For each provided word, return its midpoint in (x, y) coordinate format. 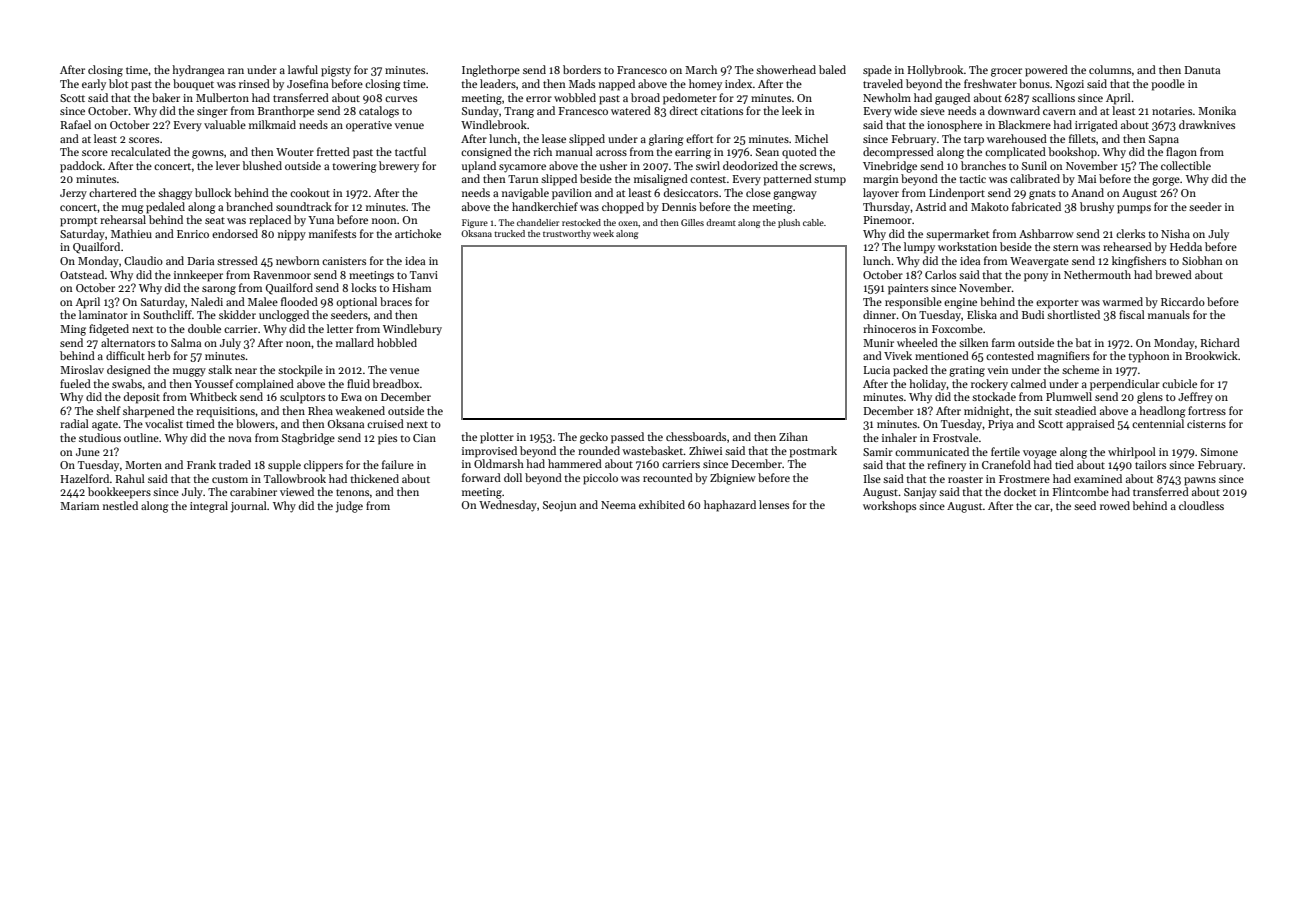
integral (209, 507)
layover (881, 193)
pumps (1134, 209)
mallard (355, 342)
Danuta (1202, 70)
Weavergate (1039, 262)
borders (582, 69)
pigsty (336, 71)
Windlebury (412, 330)
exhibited (662, 504)
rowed (1115, 505)
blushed (262, 165)
